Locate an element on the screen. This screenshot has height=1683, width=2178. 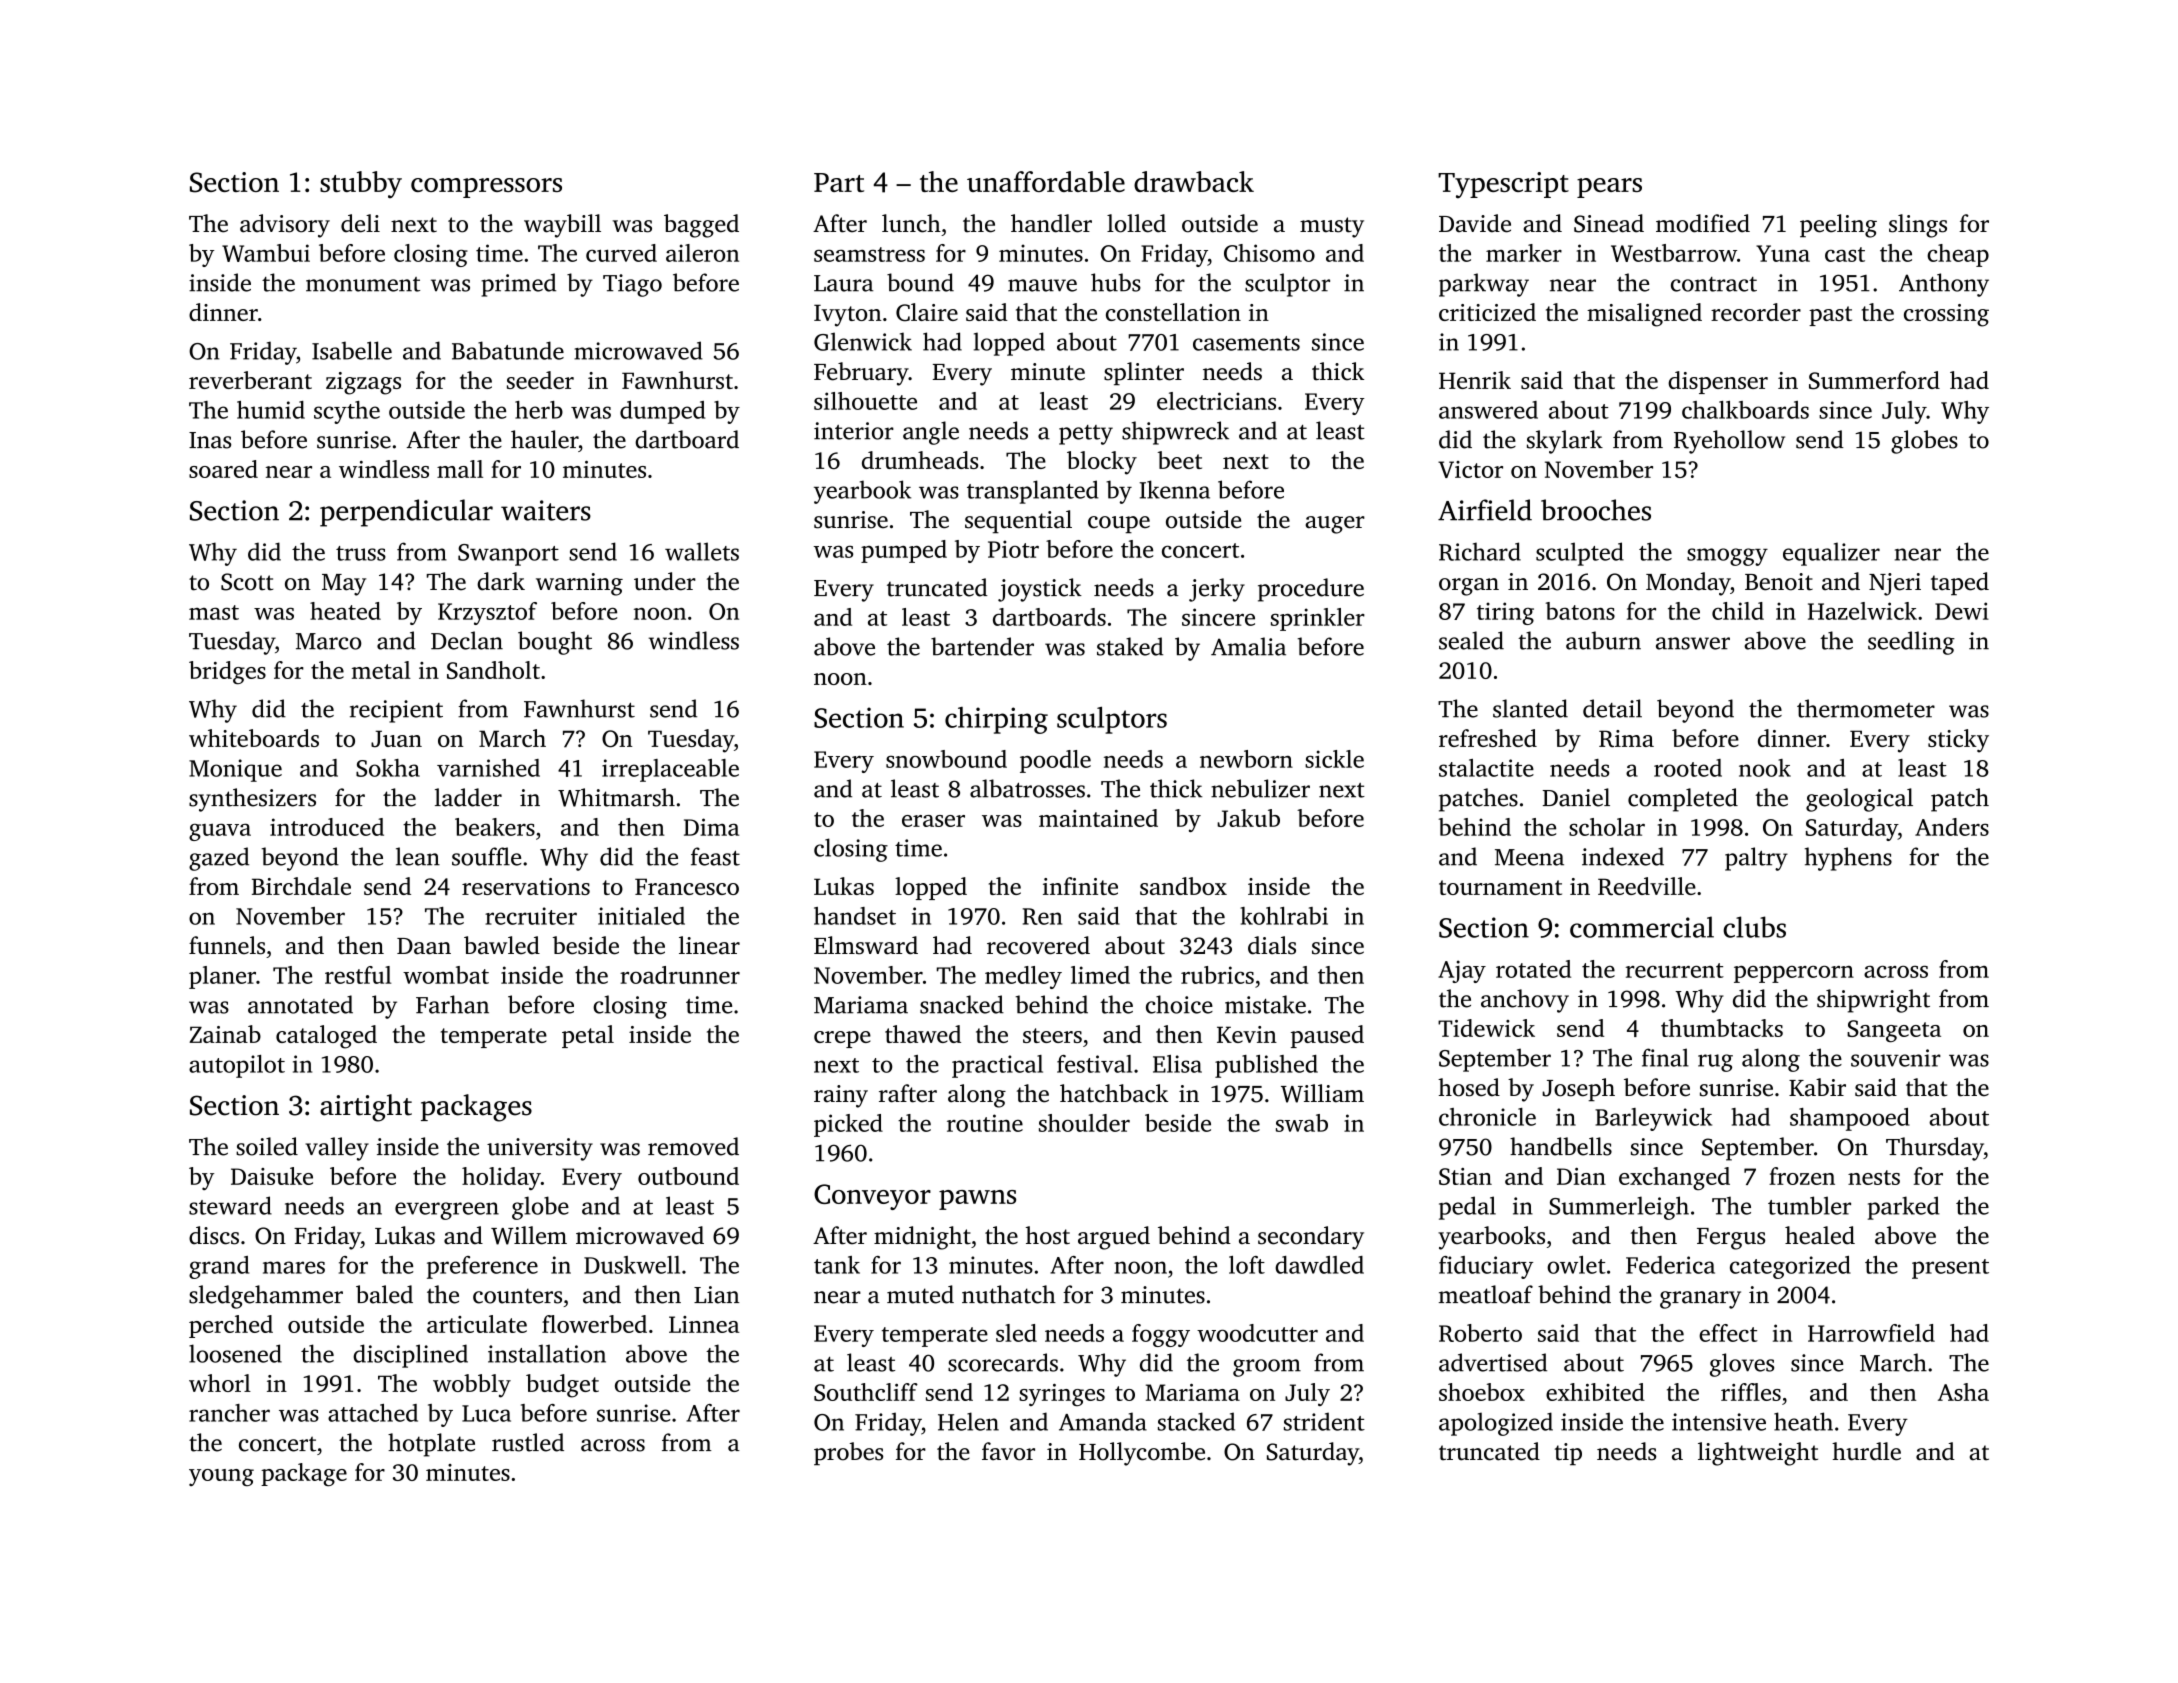
past is located at coordinates (1830, 316).
